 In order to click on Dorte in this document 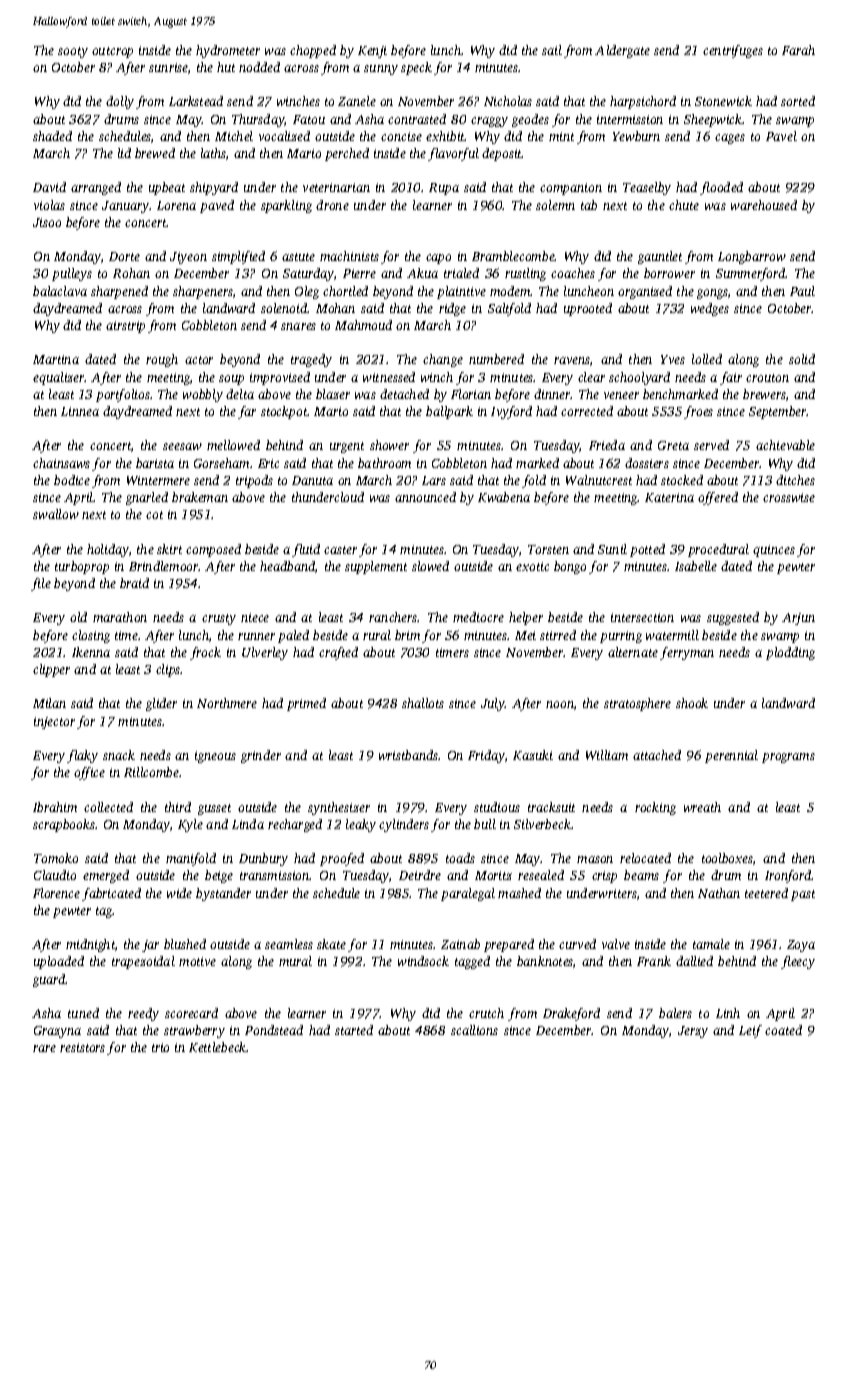, I will do `click(124, 256)`.
